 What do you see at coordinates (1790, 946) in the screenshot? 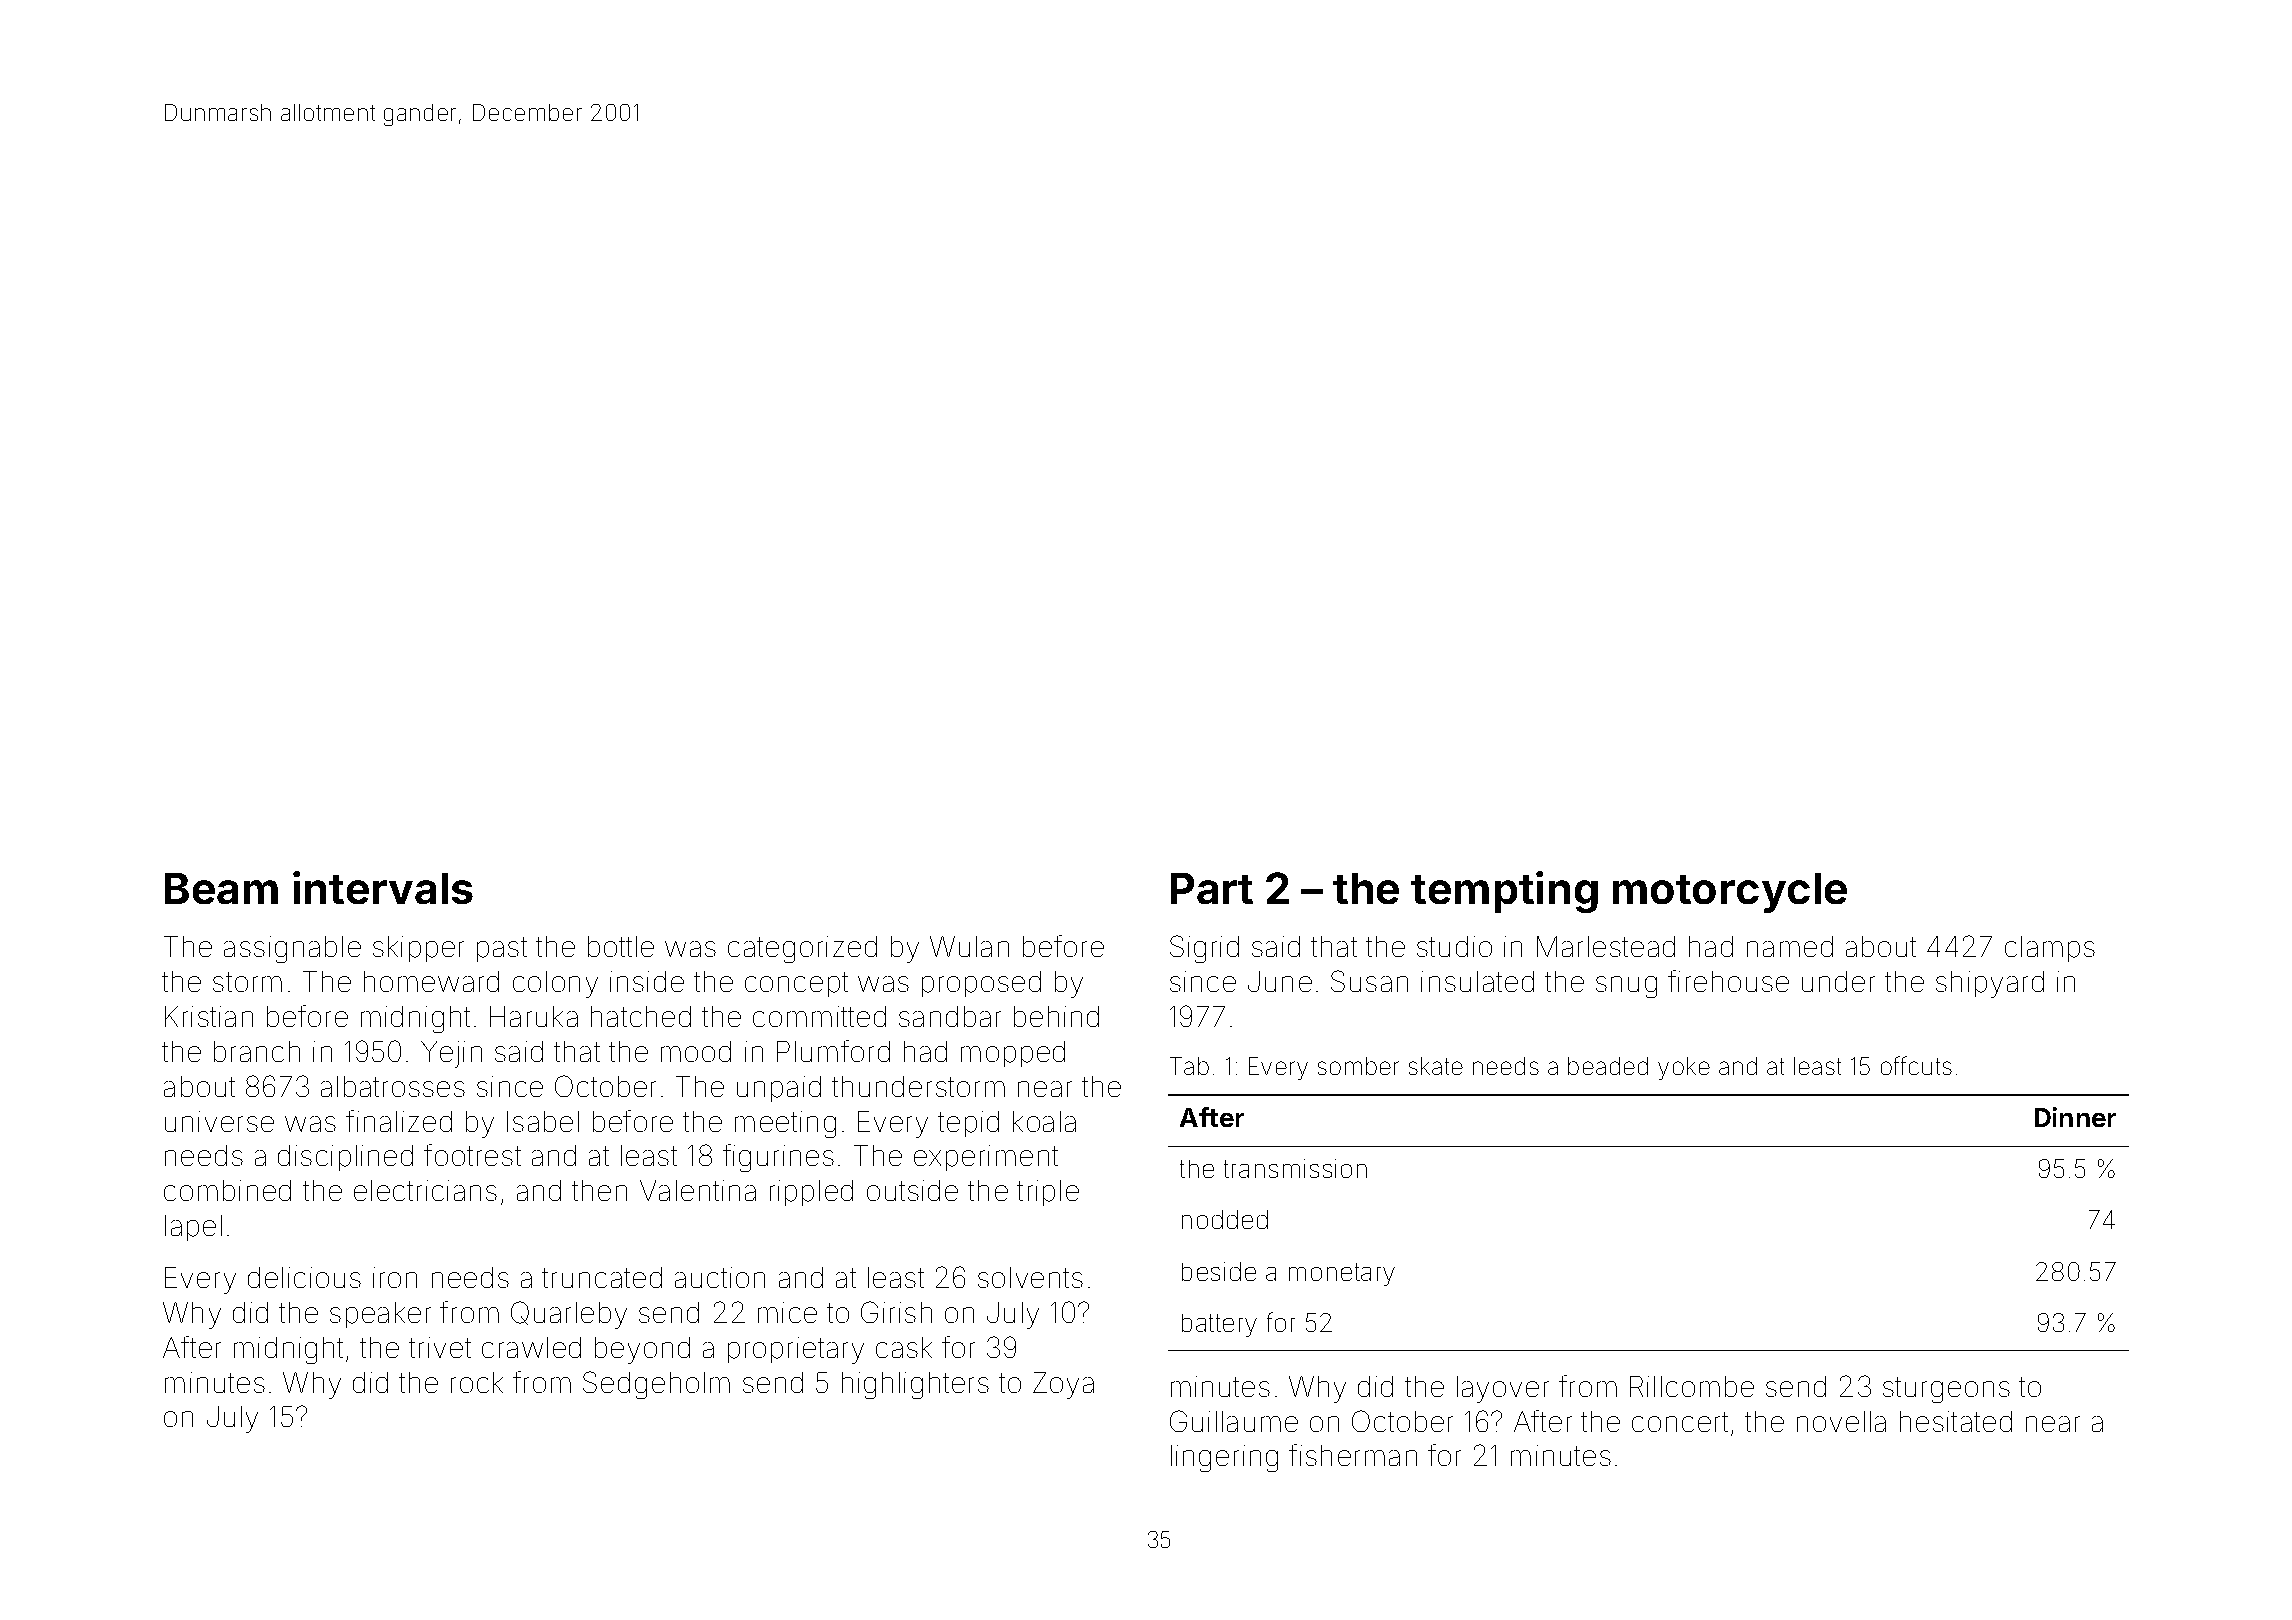
I see `named` at bounding box center [1790, 946].
